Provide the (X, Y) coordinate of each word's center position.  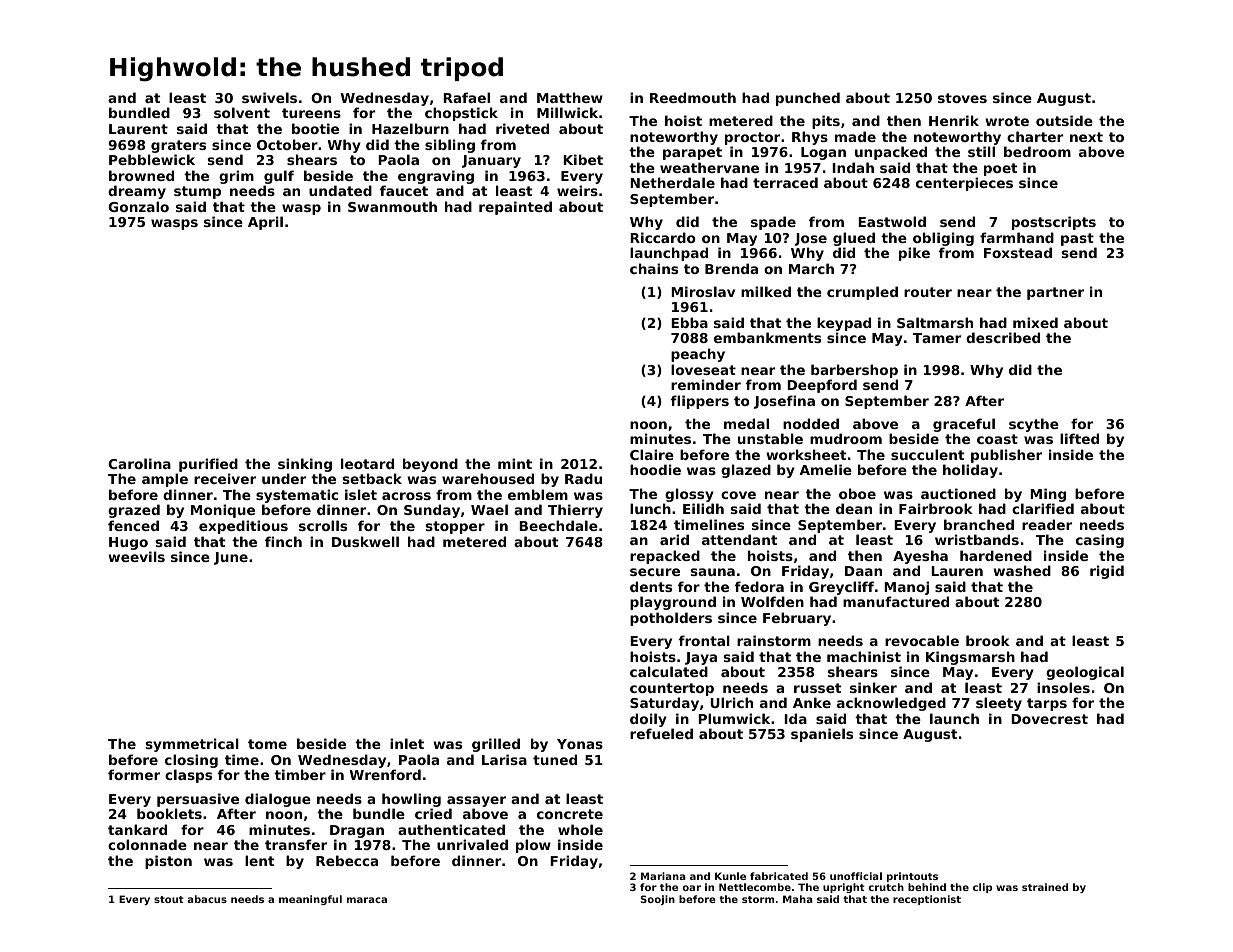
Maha (798, 899)
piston (168, 862)
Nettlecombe (755, 887)
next (1086, 137)
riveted (522, 128)
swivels (269, 97)
